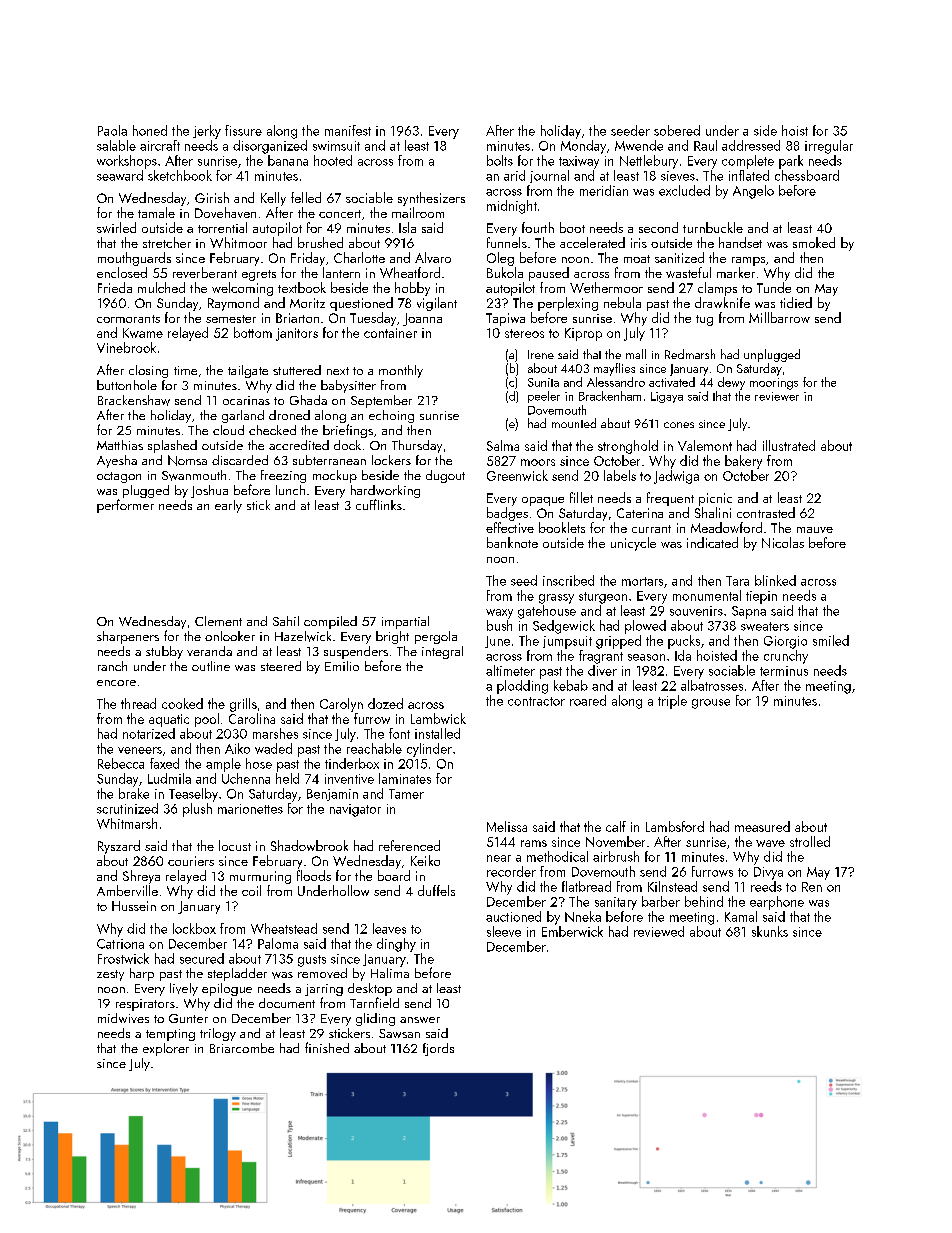 The height and width of the document is (1233, 952). Describe the element at coordinates (145, 1005) in the document. I see `respirators` at that location.
